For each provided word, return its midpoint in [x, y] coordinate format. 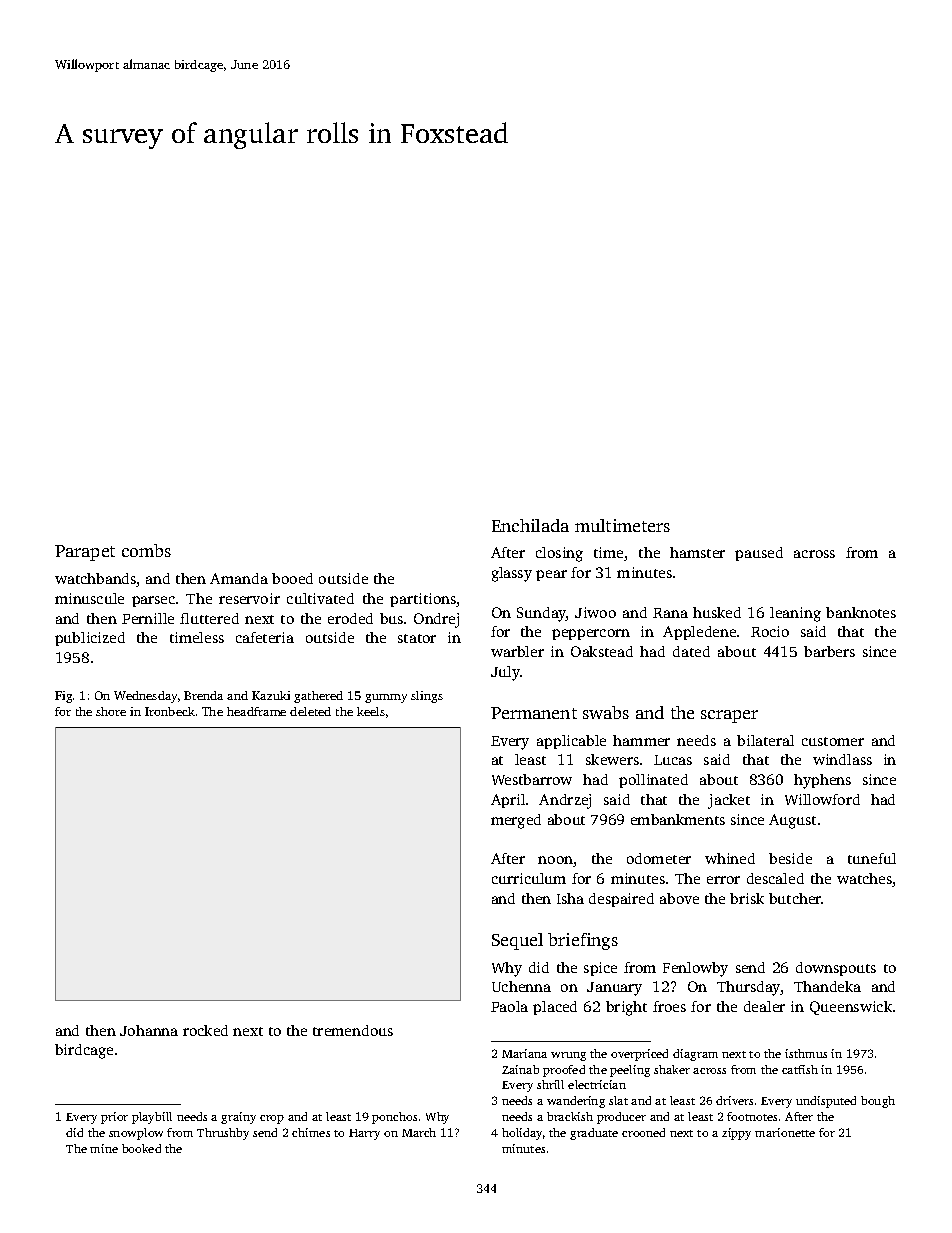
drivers [734, 1100]
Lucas [673, 760]
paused [759, 554]
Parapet [85, 553]
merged [516, 821]
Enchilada [530, 525]
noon [556, 861]
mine [104, 1148]
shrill [550, 1084]
